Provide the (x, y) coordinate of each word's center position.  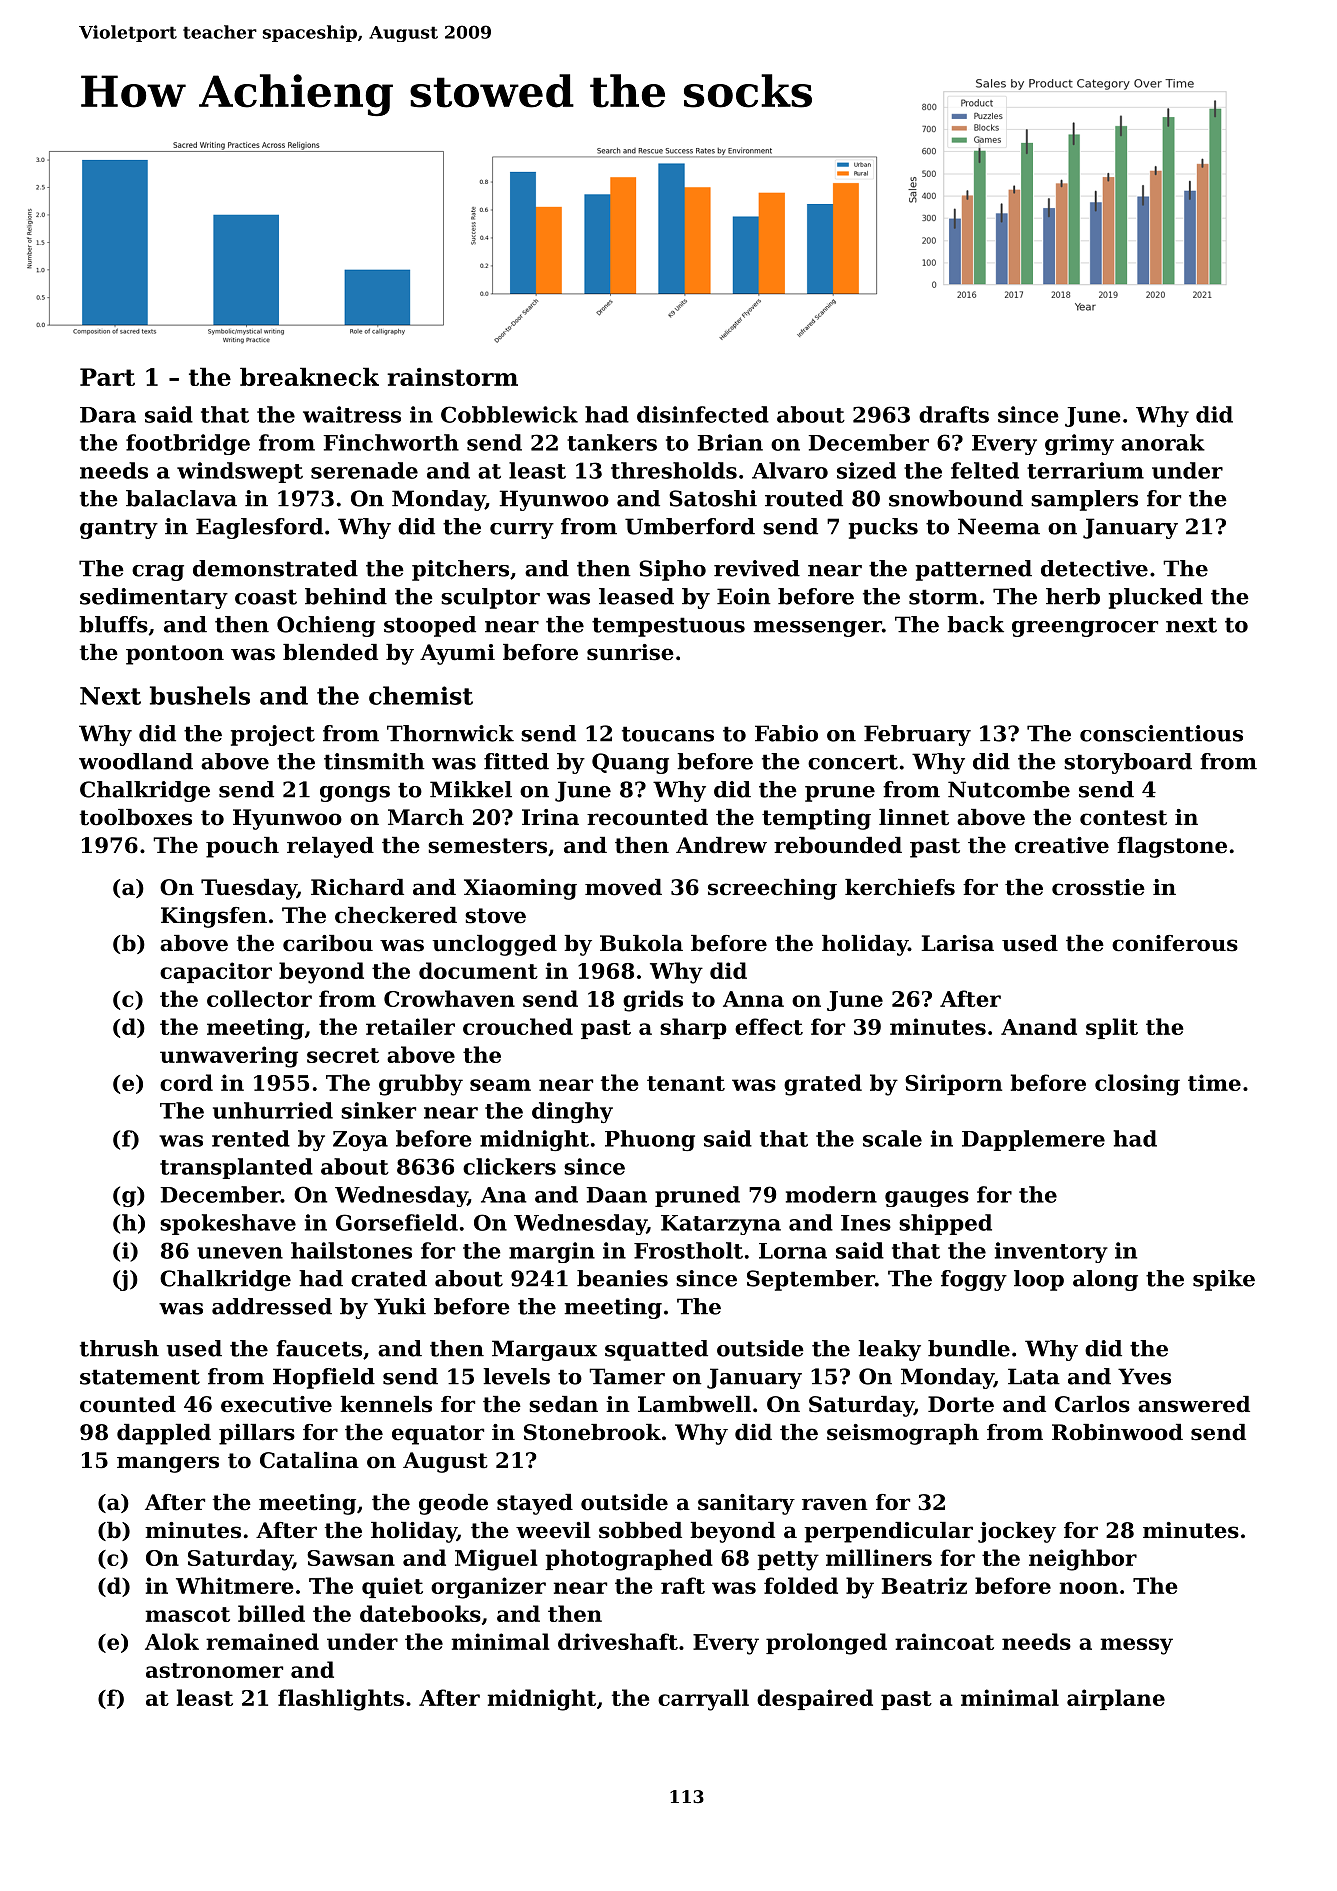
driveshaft (618, 1641)
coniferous (1175, 943)
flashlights (341, 1700)
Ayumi (457, 654)
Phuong (650, 1140)
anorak (1163, 442)
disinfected (703, 414)
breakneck (309, 376)
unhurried (273, 1110)
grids (653, 1001)
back (975, 624)
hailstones (351, 1250)
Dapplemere (1033, 1140)
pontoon (175, 655)
